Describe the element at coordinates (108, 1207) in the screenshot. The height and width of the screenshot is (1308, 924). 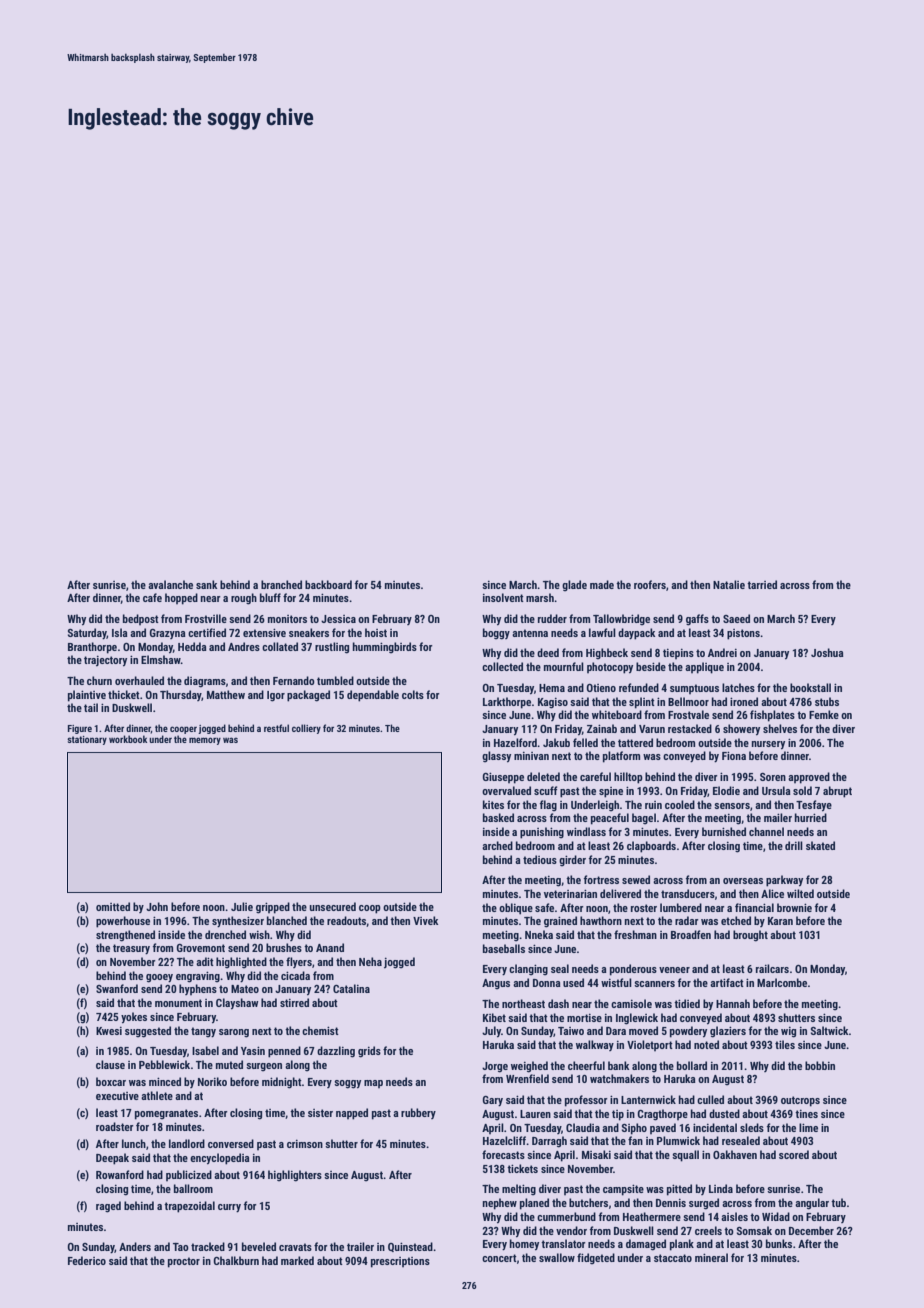
I see `raged` at that location.
